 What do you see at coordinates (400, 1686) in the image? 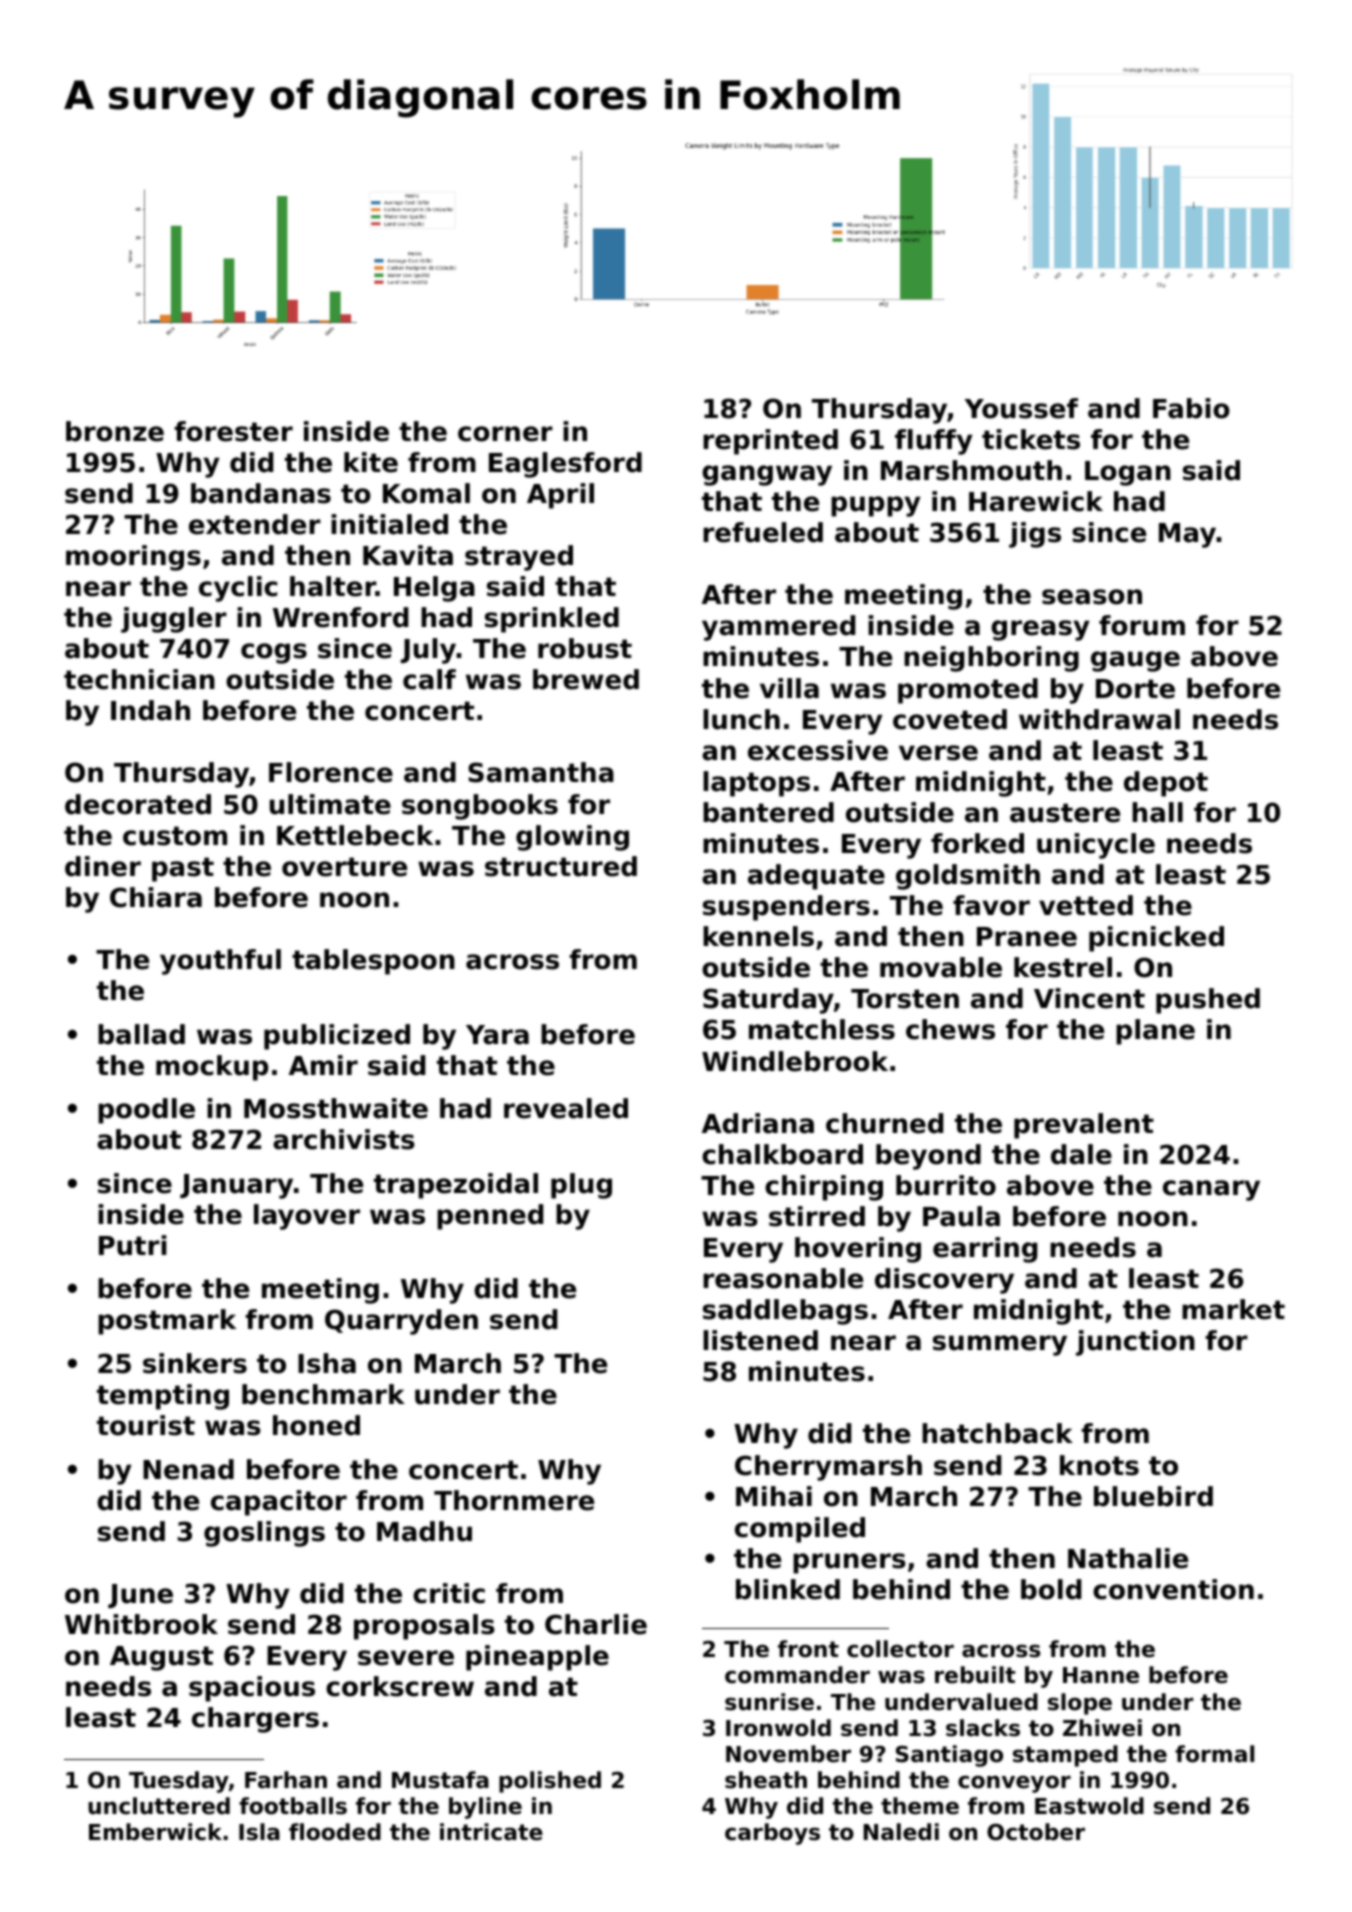
I see `corkscrew` at bounding box center [400, 1686].
